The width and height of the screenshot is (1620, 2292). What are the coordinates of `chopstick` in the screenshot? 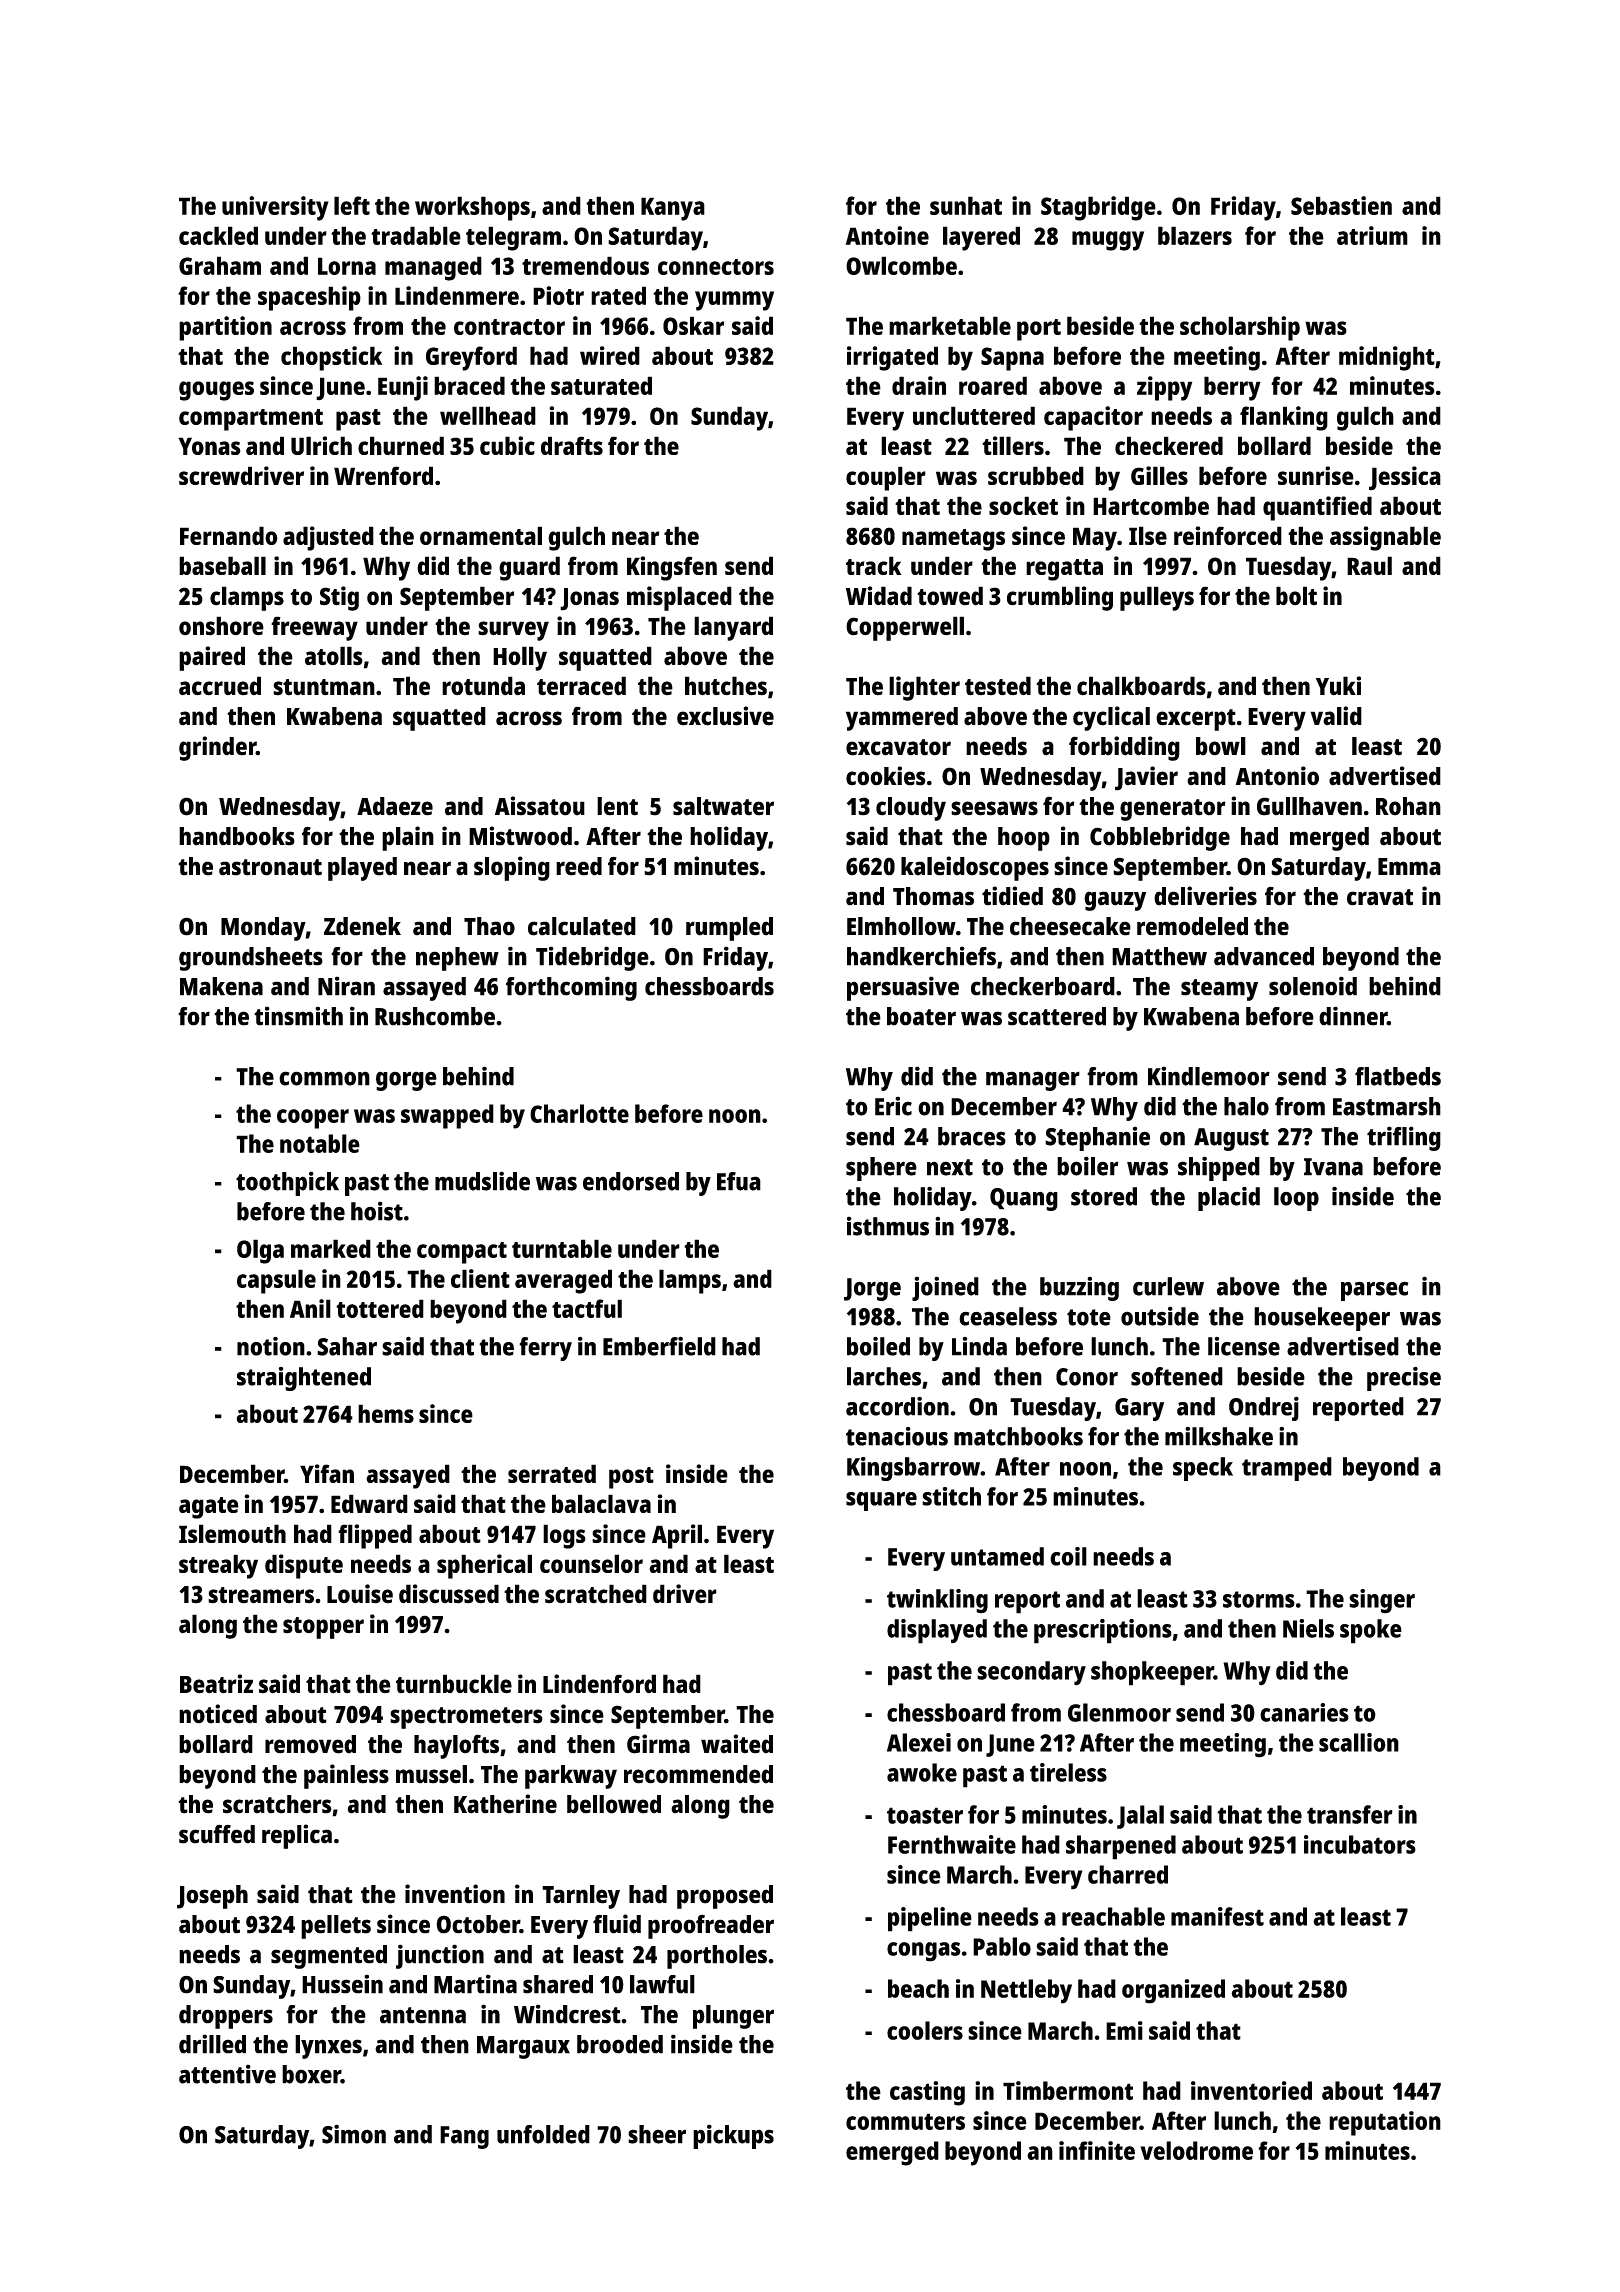 It's located at (331, 358).
